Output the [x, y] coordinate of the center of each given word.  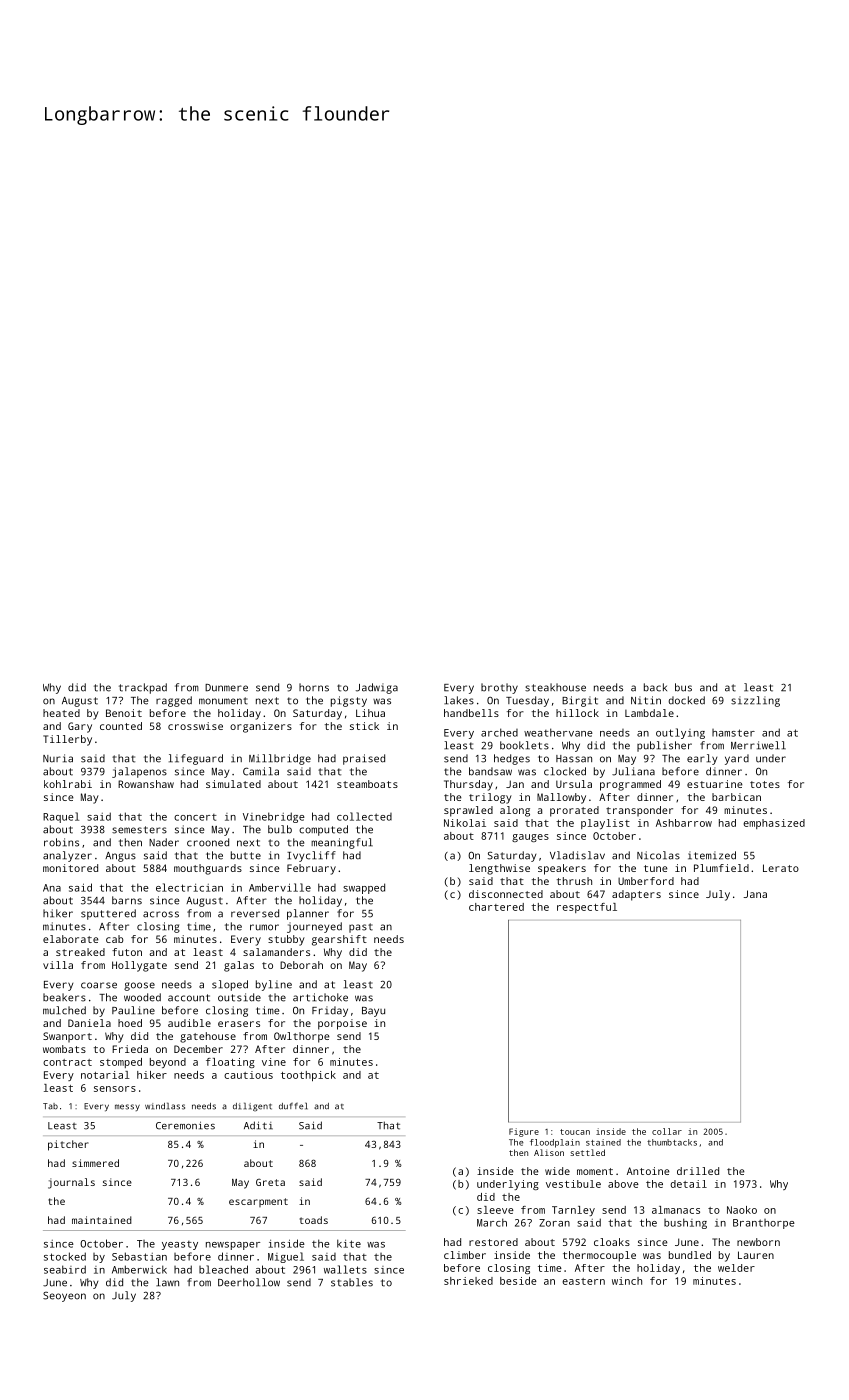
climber [465, 1255]
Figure [524, 1132]
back [655, 687]
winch [627, 1281]
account [189, 998]
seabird [65, 1269]
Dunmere [226, 688]
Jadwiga [377, 688]
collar [667, 1131]
